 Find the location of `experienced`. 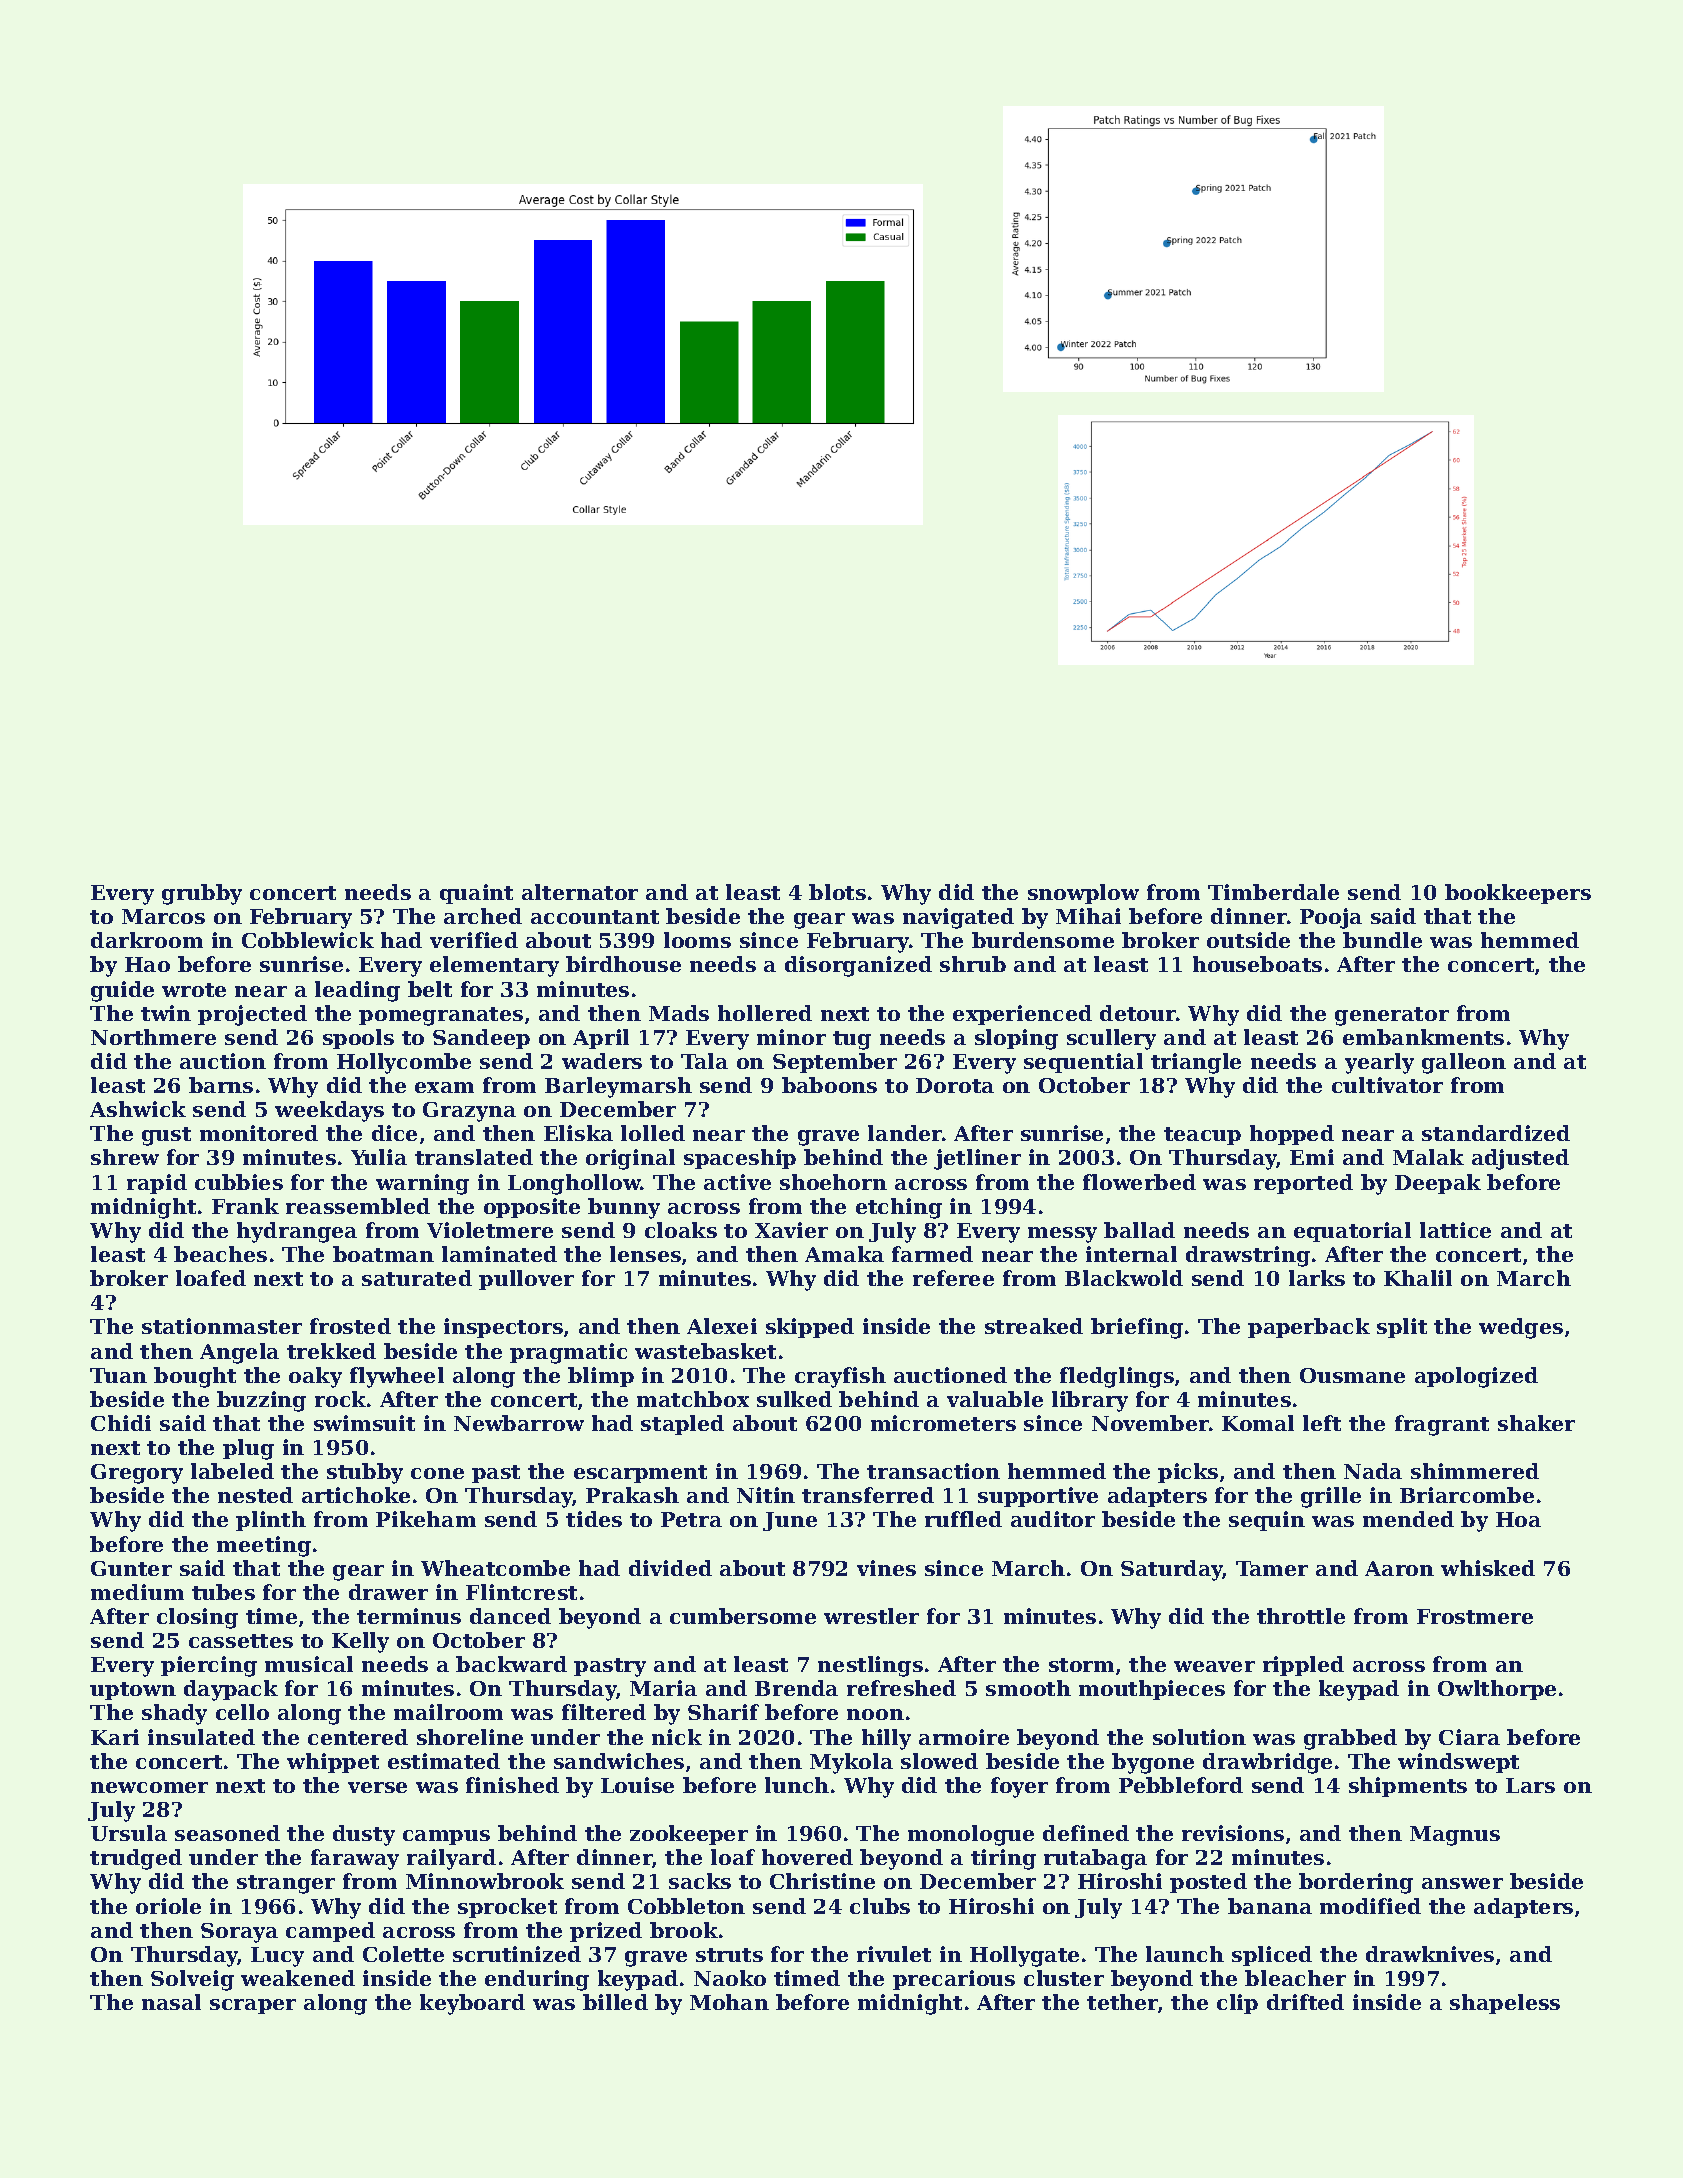

experienced is located at coordinates (1022, 1015).
